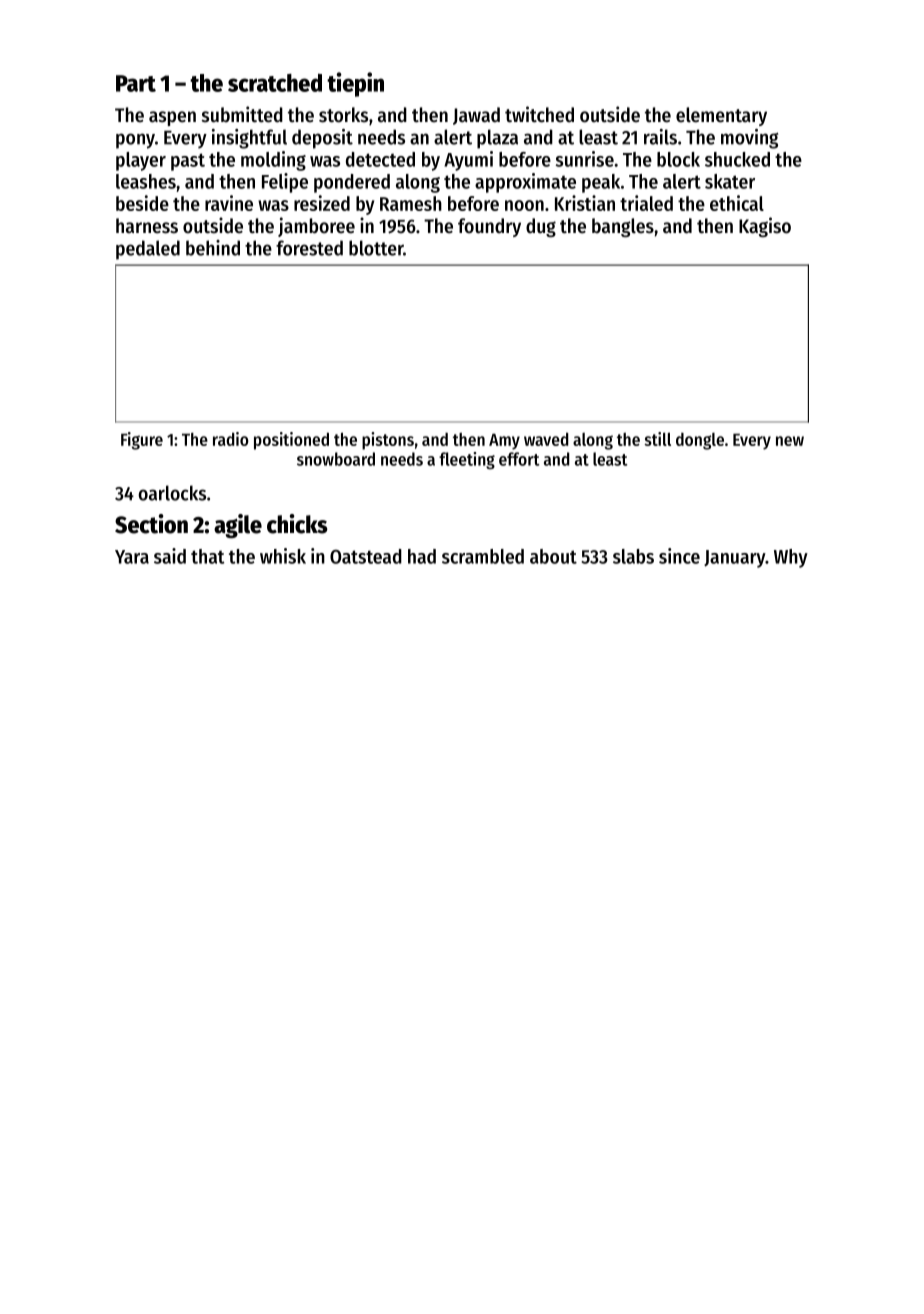  Describe the element at coordinates (142, 441) in the image. I see `Figure` at that location.
